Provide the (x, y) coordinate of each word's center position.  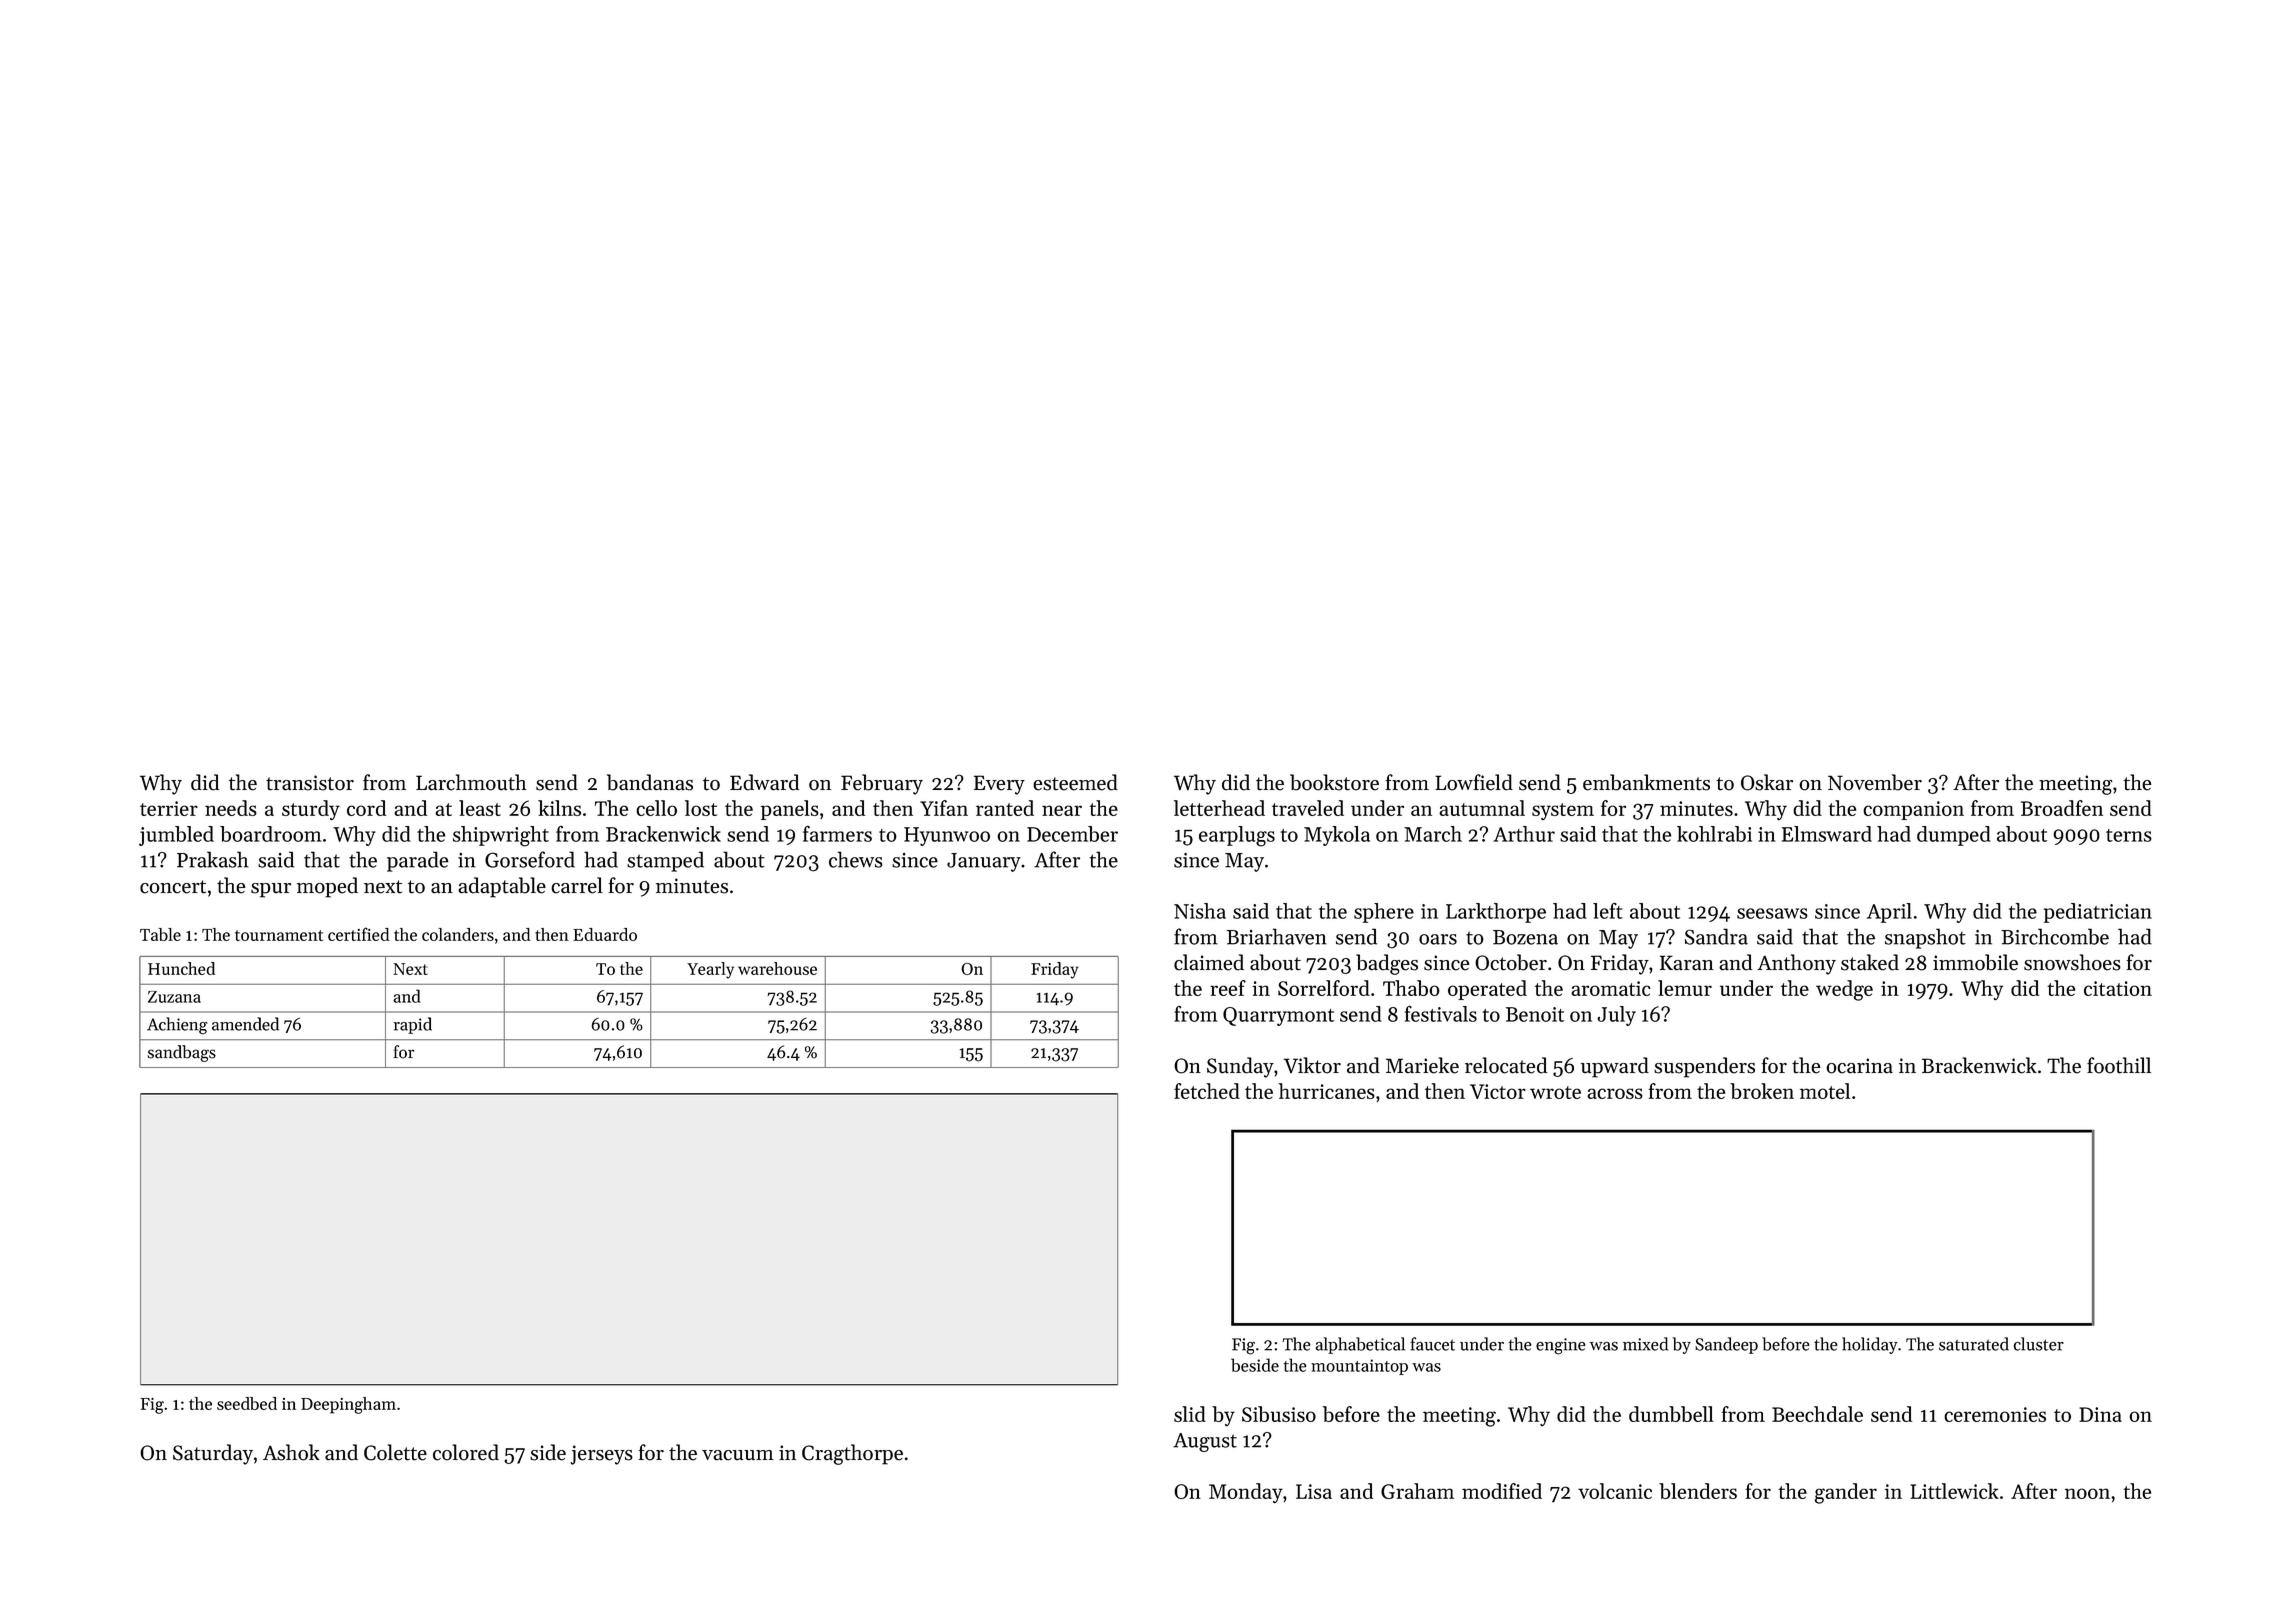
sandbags (181, 1053)
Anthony (1796, 964)
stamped (665, 861)
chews (856, 859)
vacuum (738, 1455)
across (1615, 1093)
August (1205, 1442)
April (1889, 913)
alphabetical (1360, 1345)
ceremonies (1995, 1414)
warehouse (777, 968)
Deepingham (348, 1405)
